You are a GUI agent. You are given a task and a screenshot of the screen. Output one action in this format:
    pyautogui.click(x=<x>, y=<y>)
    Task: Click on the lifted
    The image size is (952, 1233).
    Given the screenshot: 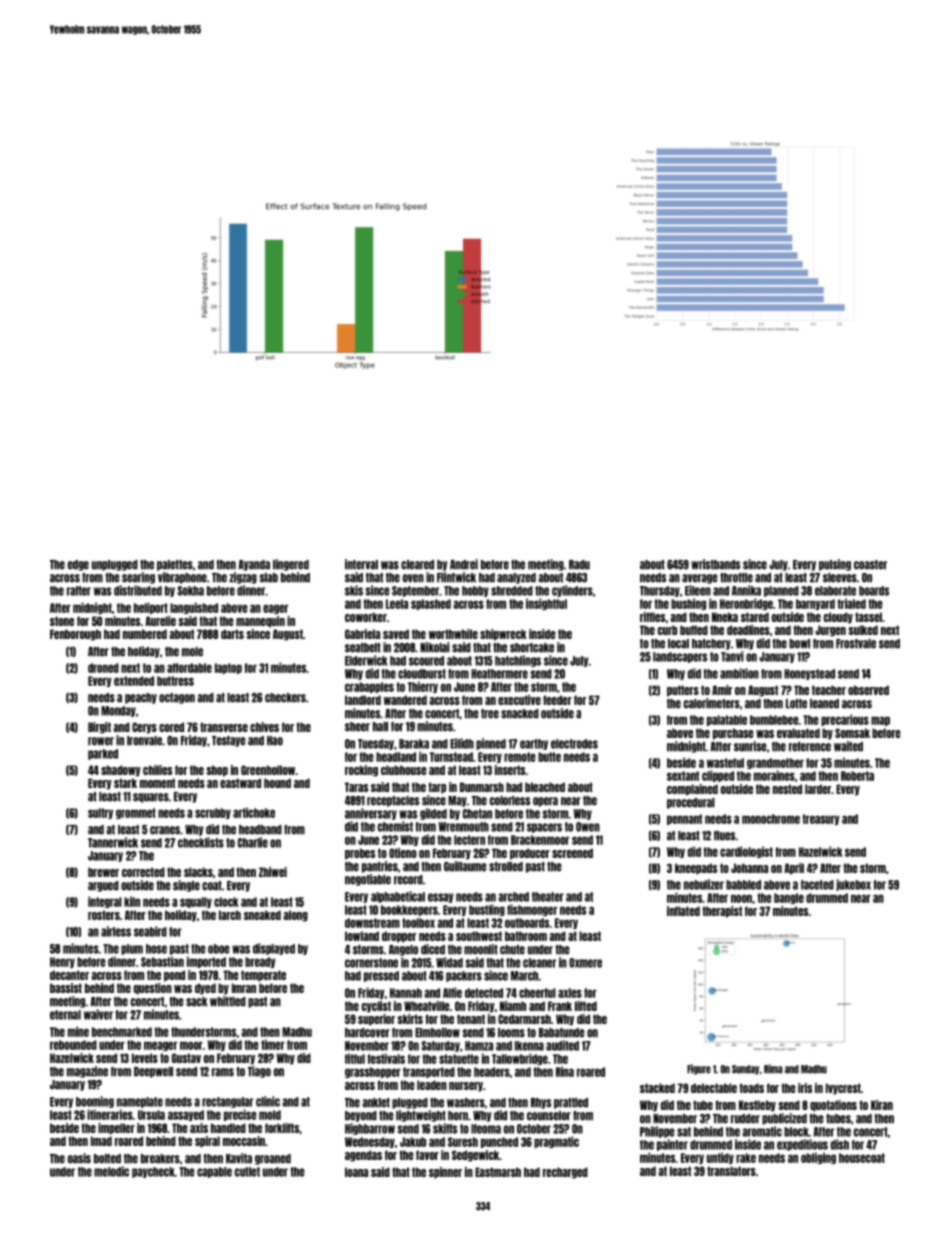 What is the action you would take?
    pyautogui.click(x=586, y=1006)
